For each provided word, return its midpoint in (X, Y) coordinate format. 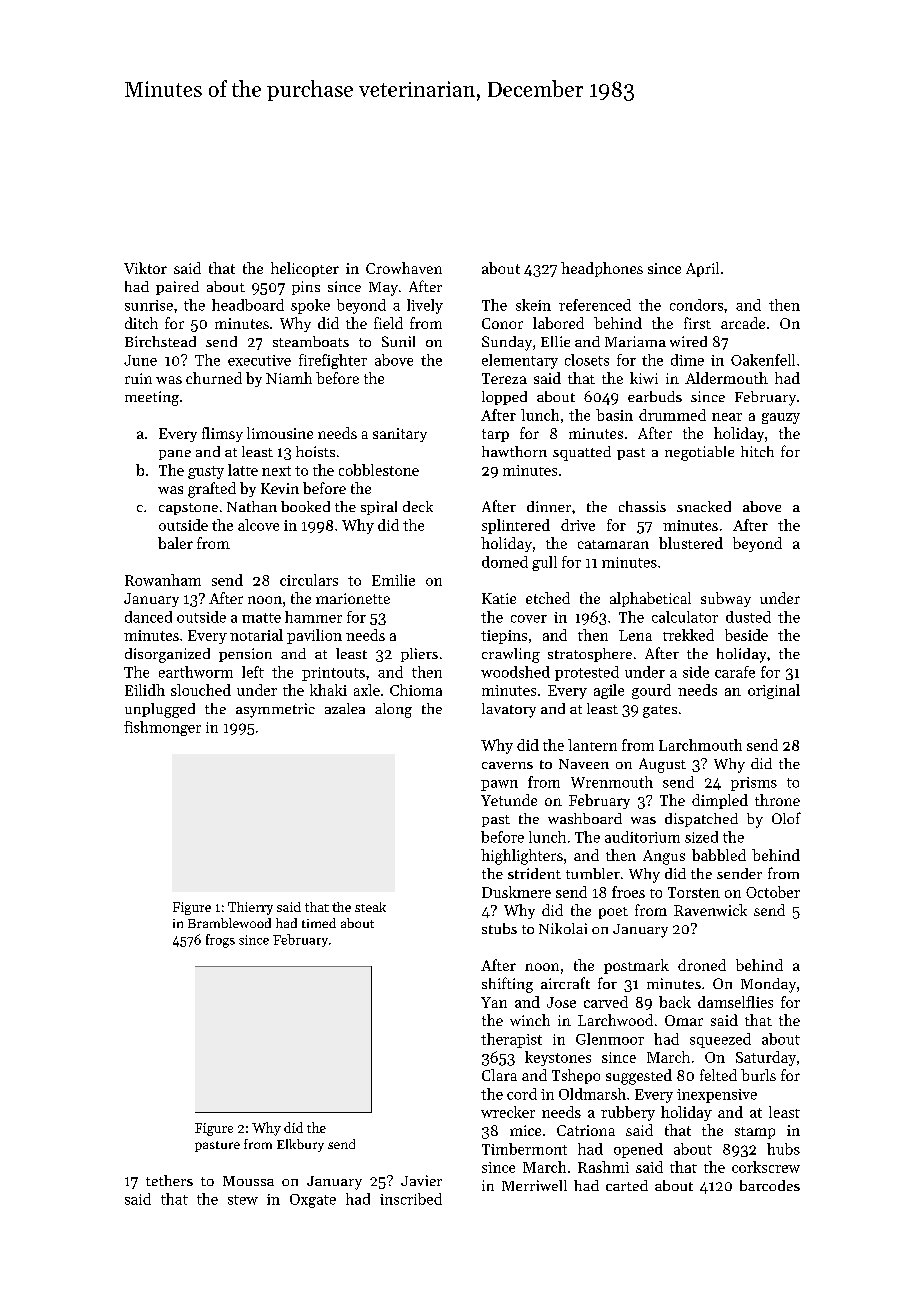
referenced (595, 305)
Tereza (504, 378)
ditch (141, 323)
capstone (188, 509)
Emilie (393, 580)
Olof (786, 818)
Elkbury (300, 1145)
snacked (704, 506)
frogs (220, 941)
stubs (499, 928)
